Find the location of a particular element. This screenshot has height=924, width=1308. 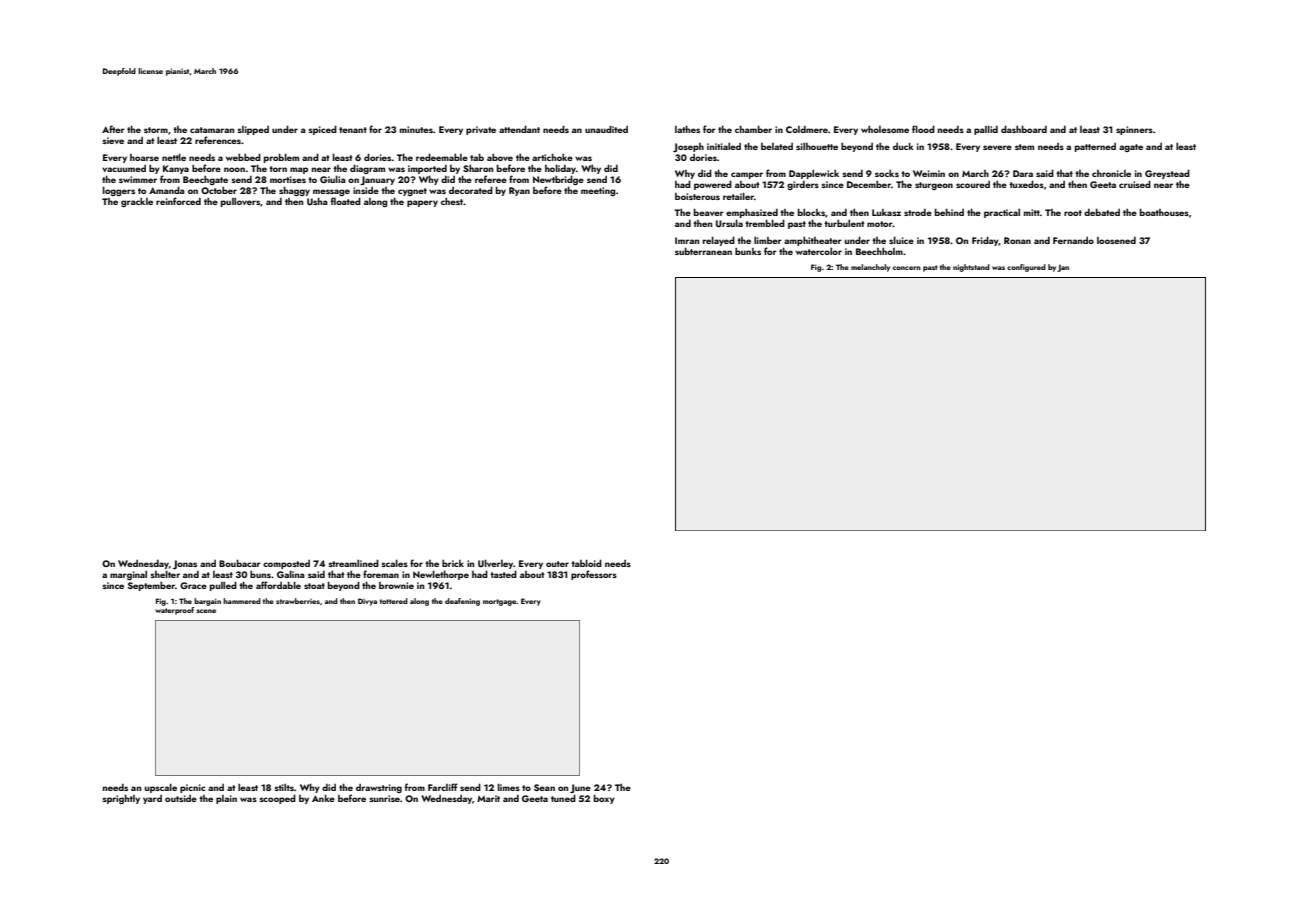

subterranean is located at coordinates (703, 251).
